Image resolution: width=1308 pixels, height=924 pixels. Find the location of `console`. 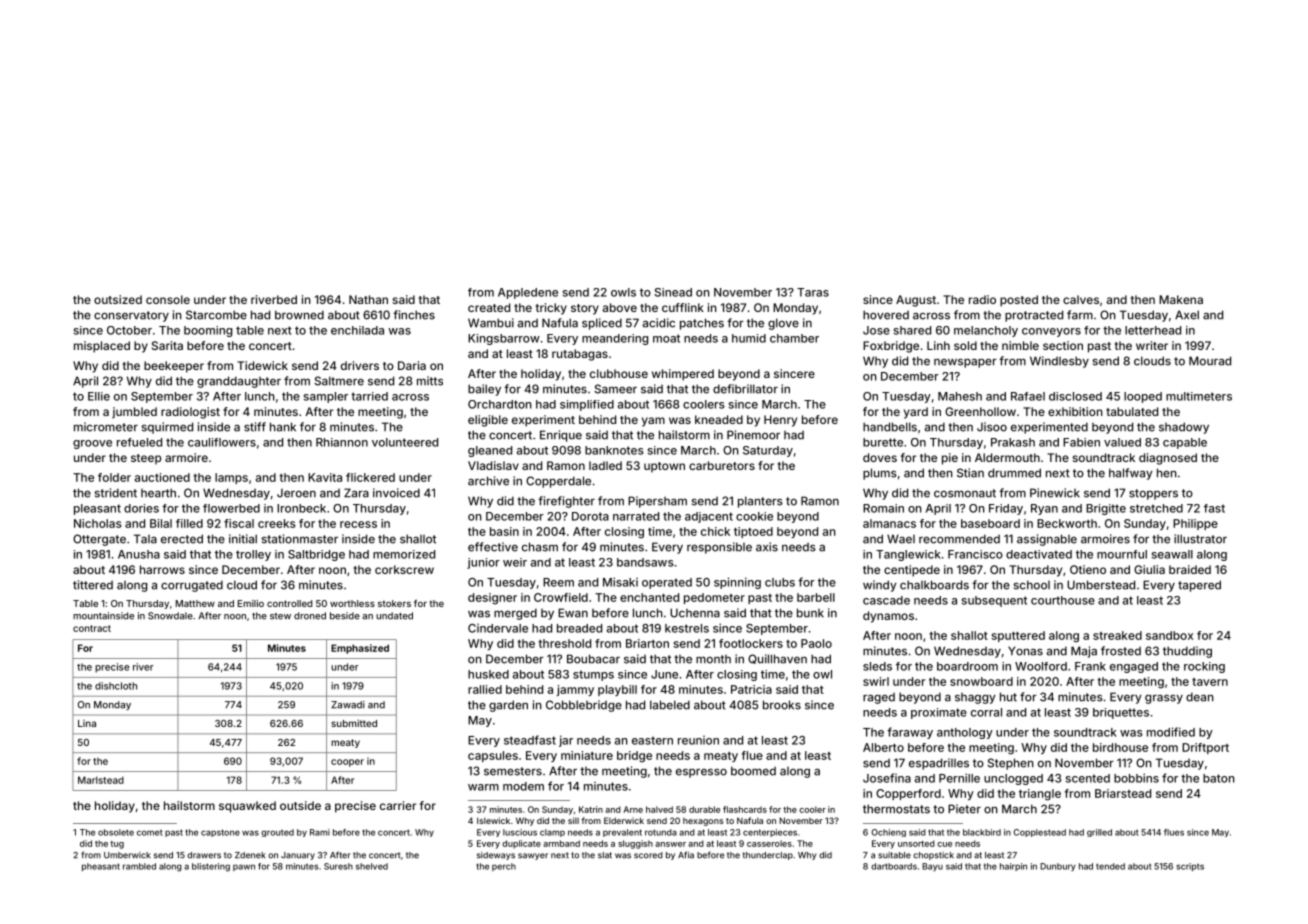

console is located at coordinates (168, 299).
